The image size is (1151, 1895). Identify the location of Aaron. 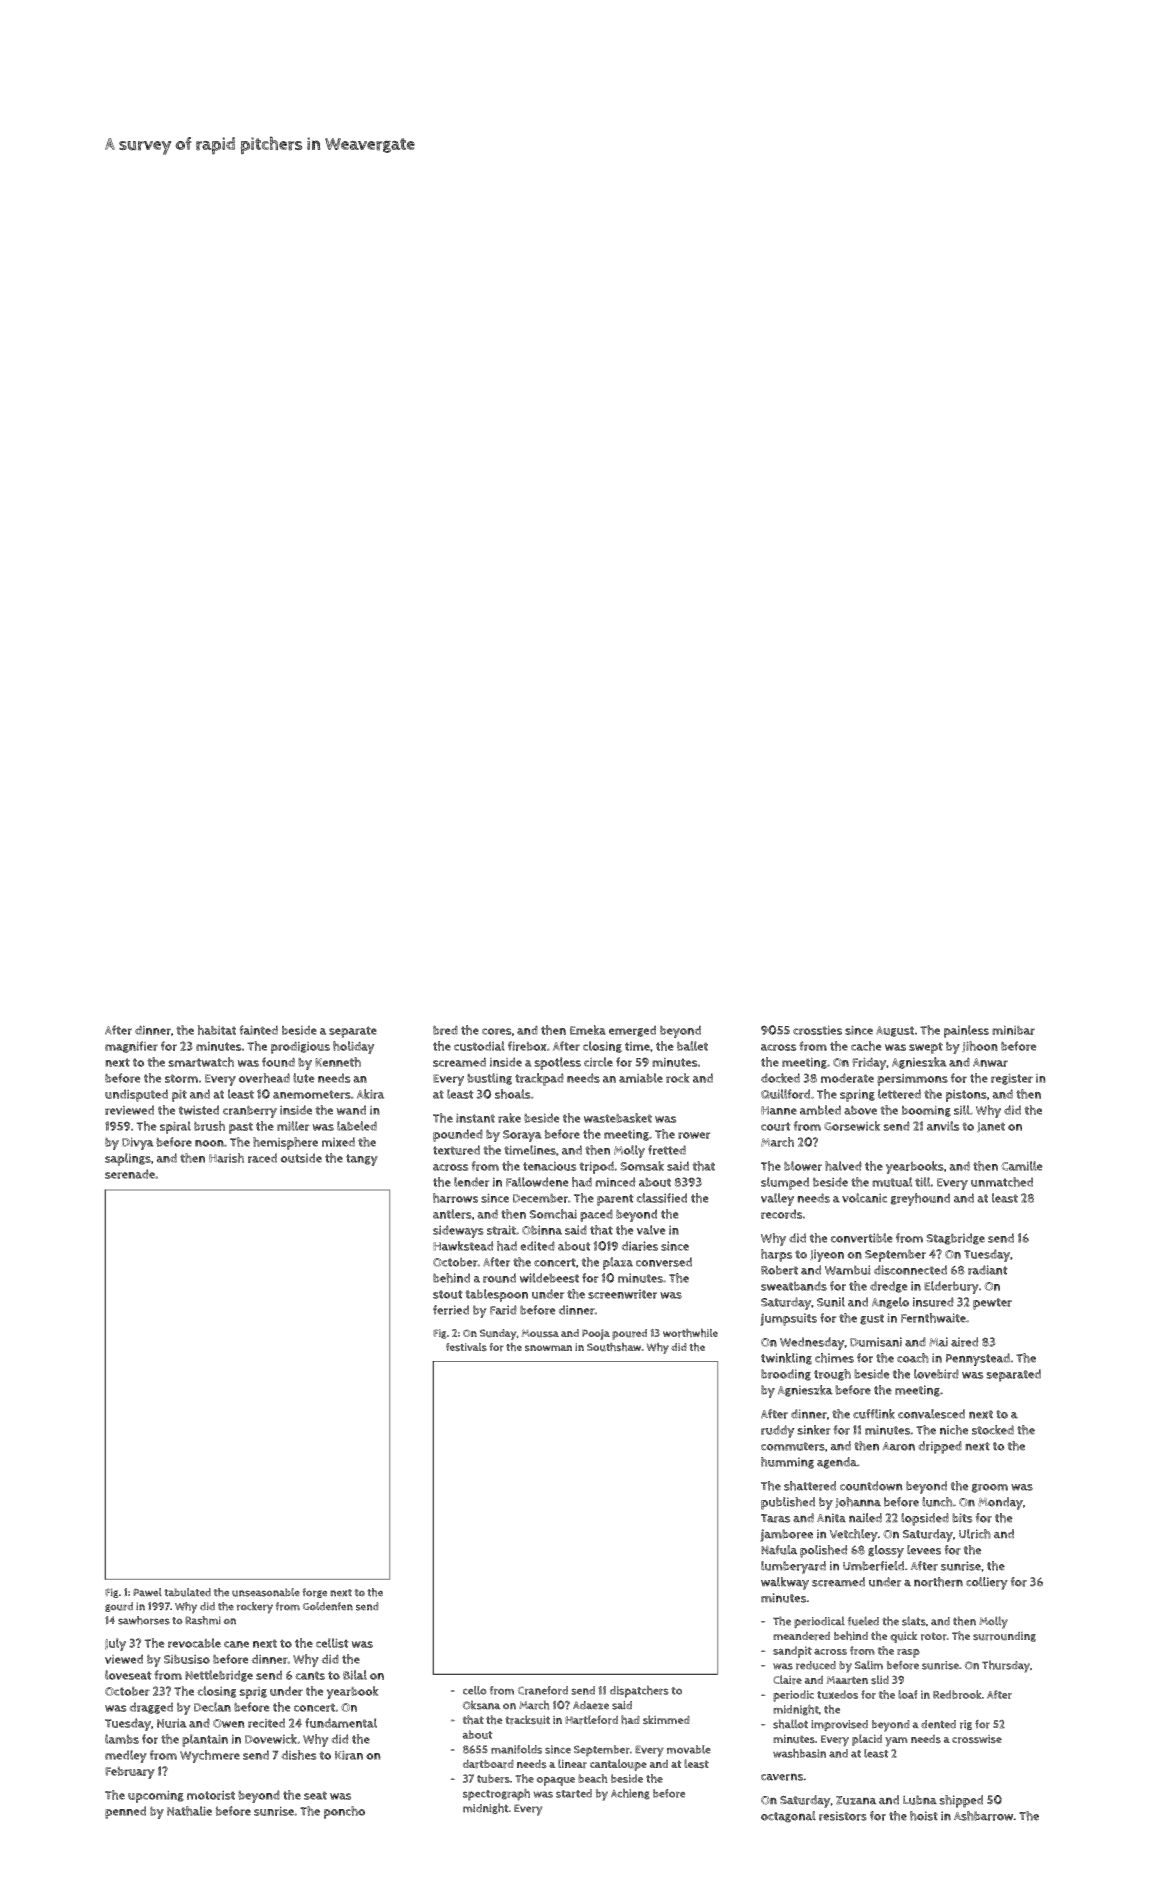
(898, 1446).
